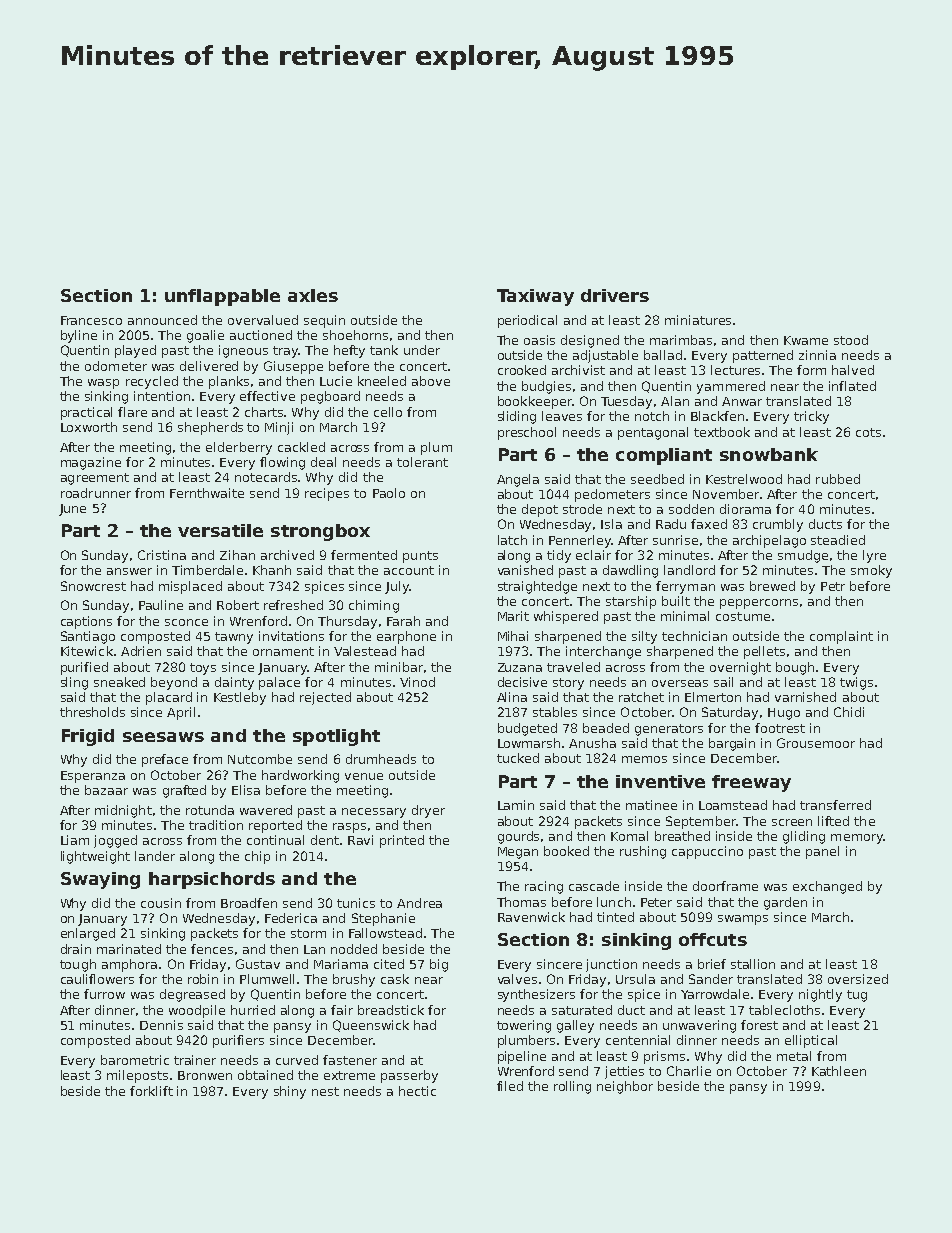 Image resolution: width=952 pixels, height=1233 pixels. I want to click on exchanged, so click(827, 887).
